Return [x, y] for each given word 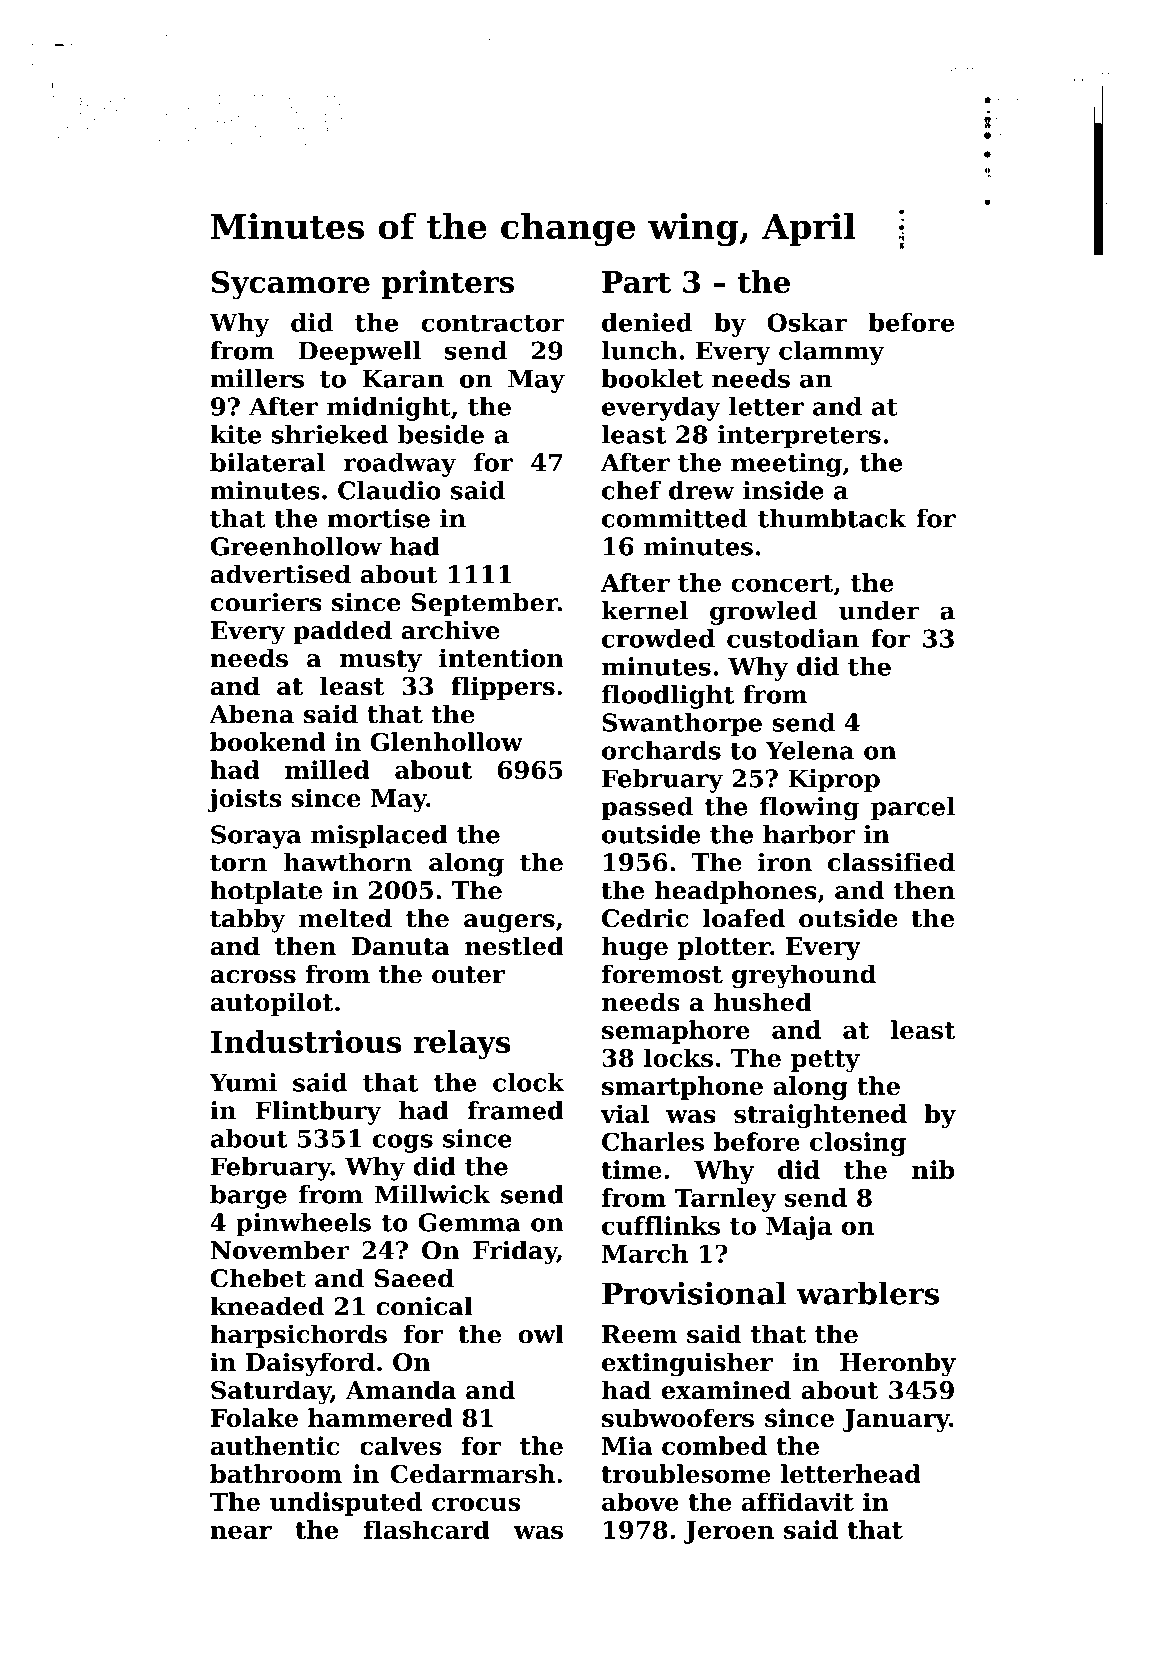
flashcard [427, 1529]
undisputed [346, 1504]
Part [636, 282]
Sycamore [290, 285]
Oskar [807, 322]
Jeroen [728, 1532]
